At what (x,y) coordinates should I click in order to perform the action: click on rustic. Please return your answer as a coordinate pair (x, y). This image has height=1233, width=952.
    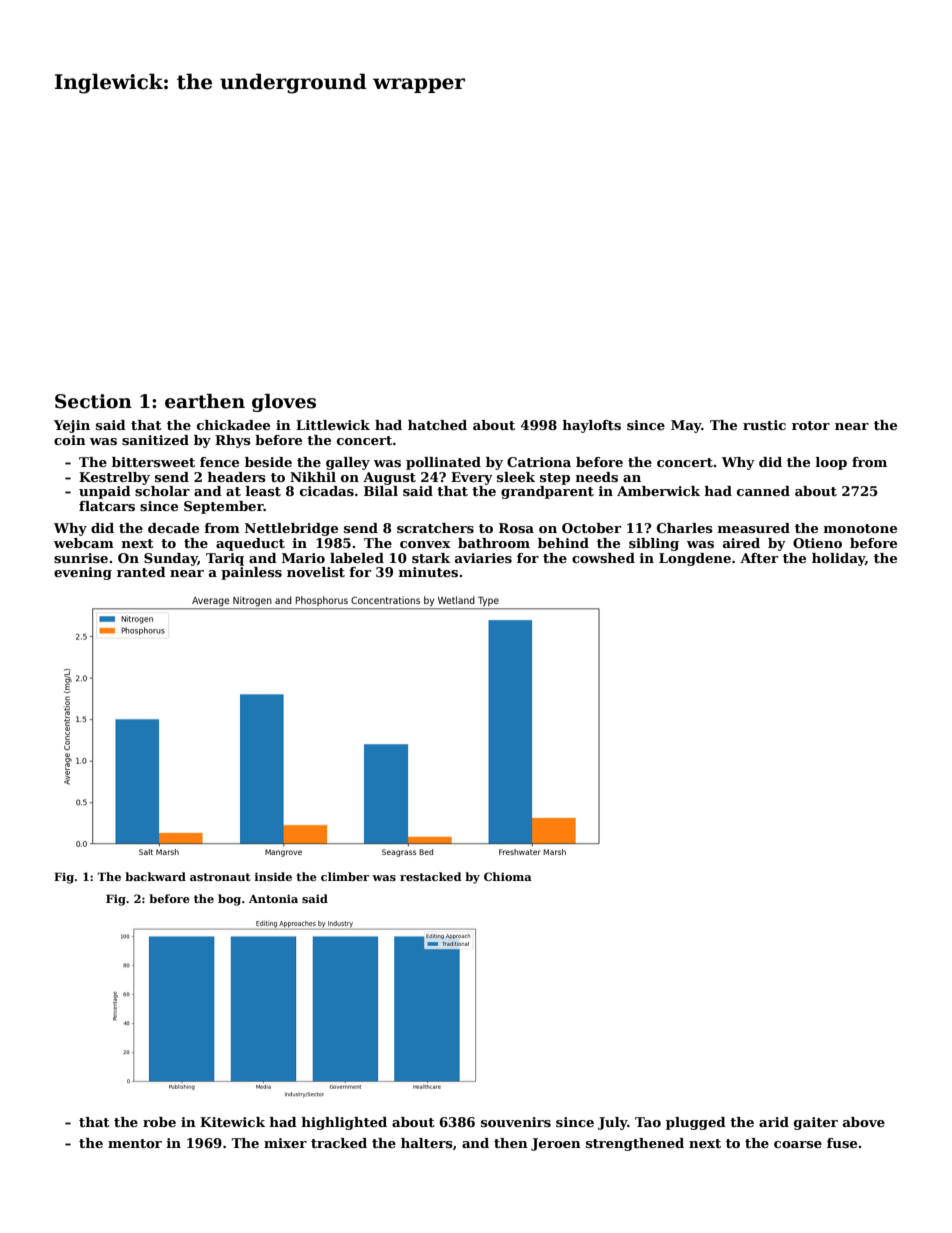
    Looking at the image, I should click on (764, 425).
